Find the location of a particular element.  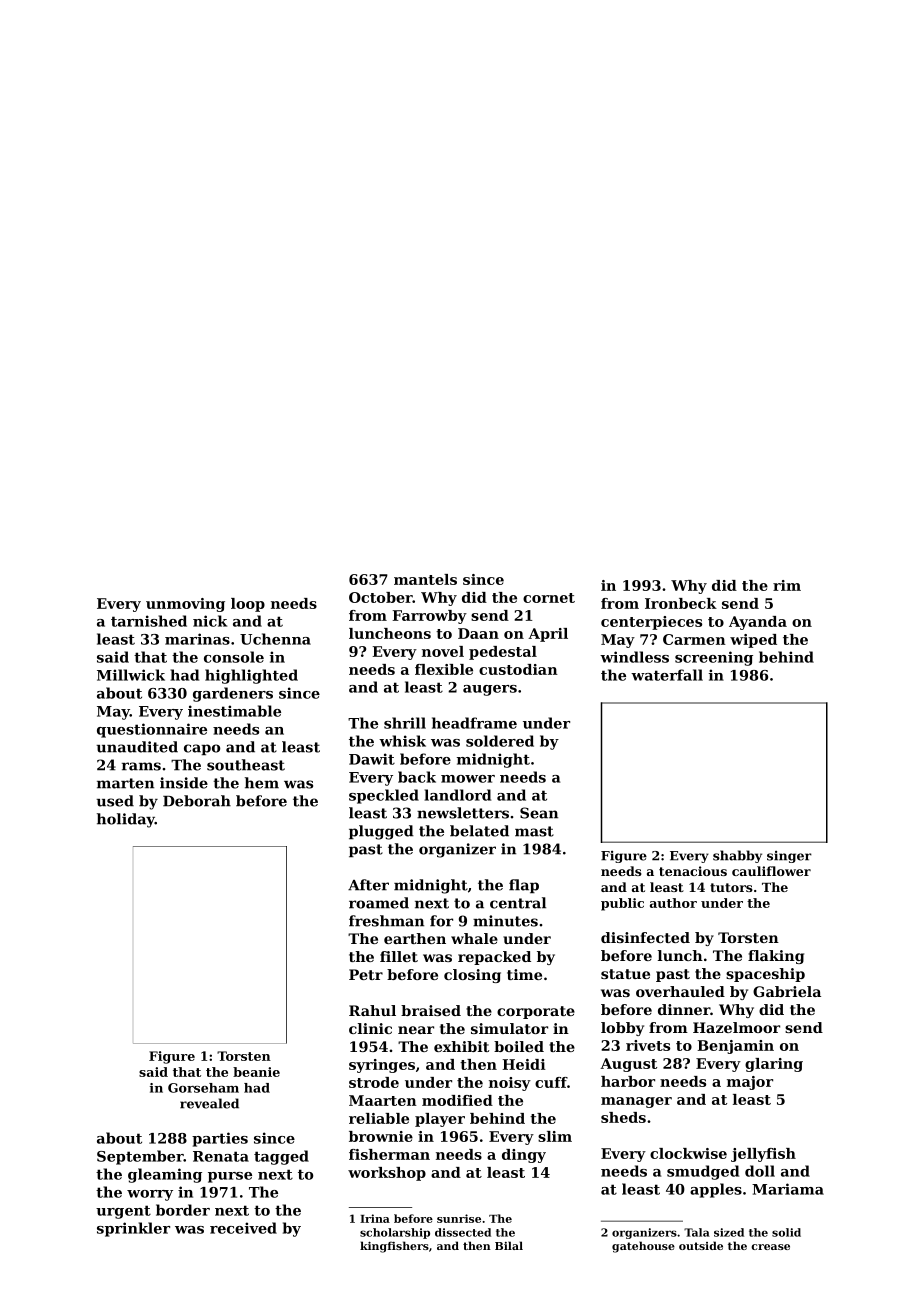

fisherman is located at coordinates (389, 1154).
